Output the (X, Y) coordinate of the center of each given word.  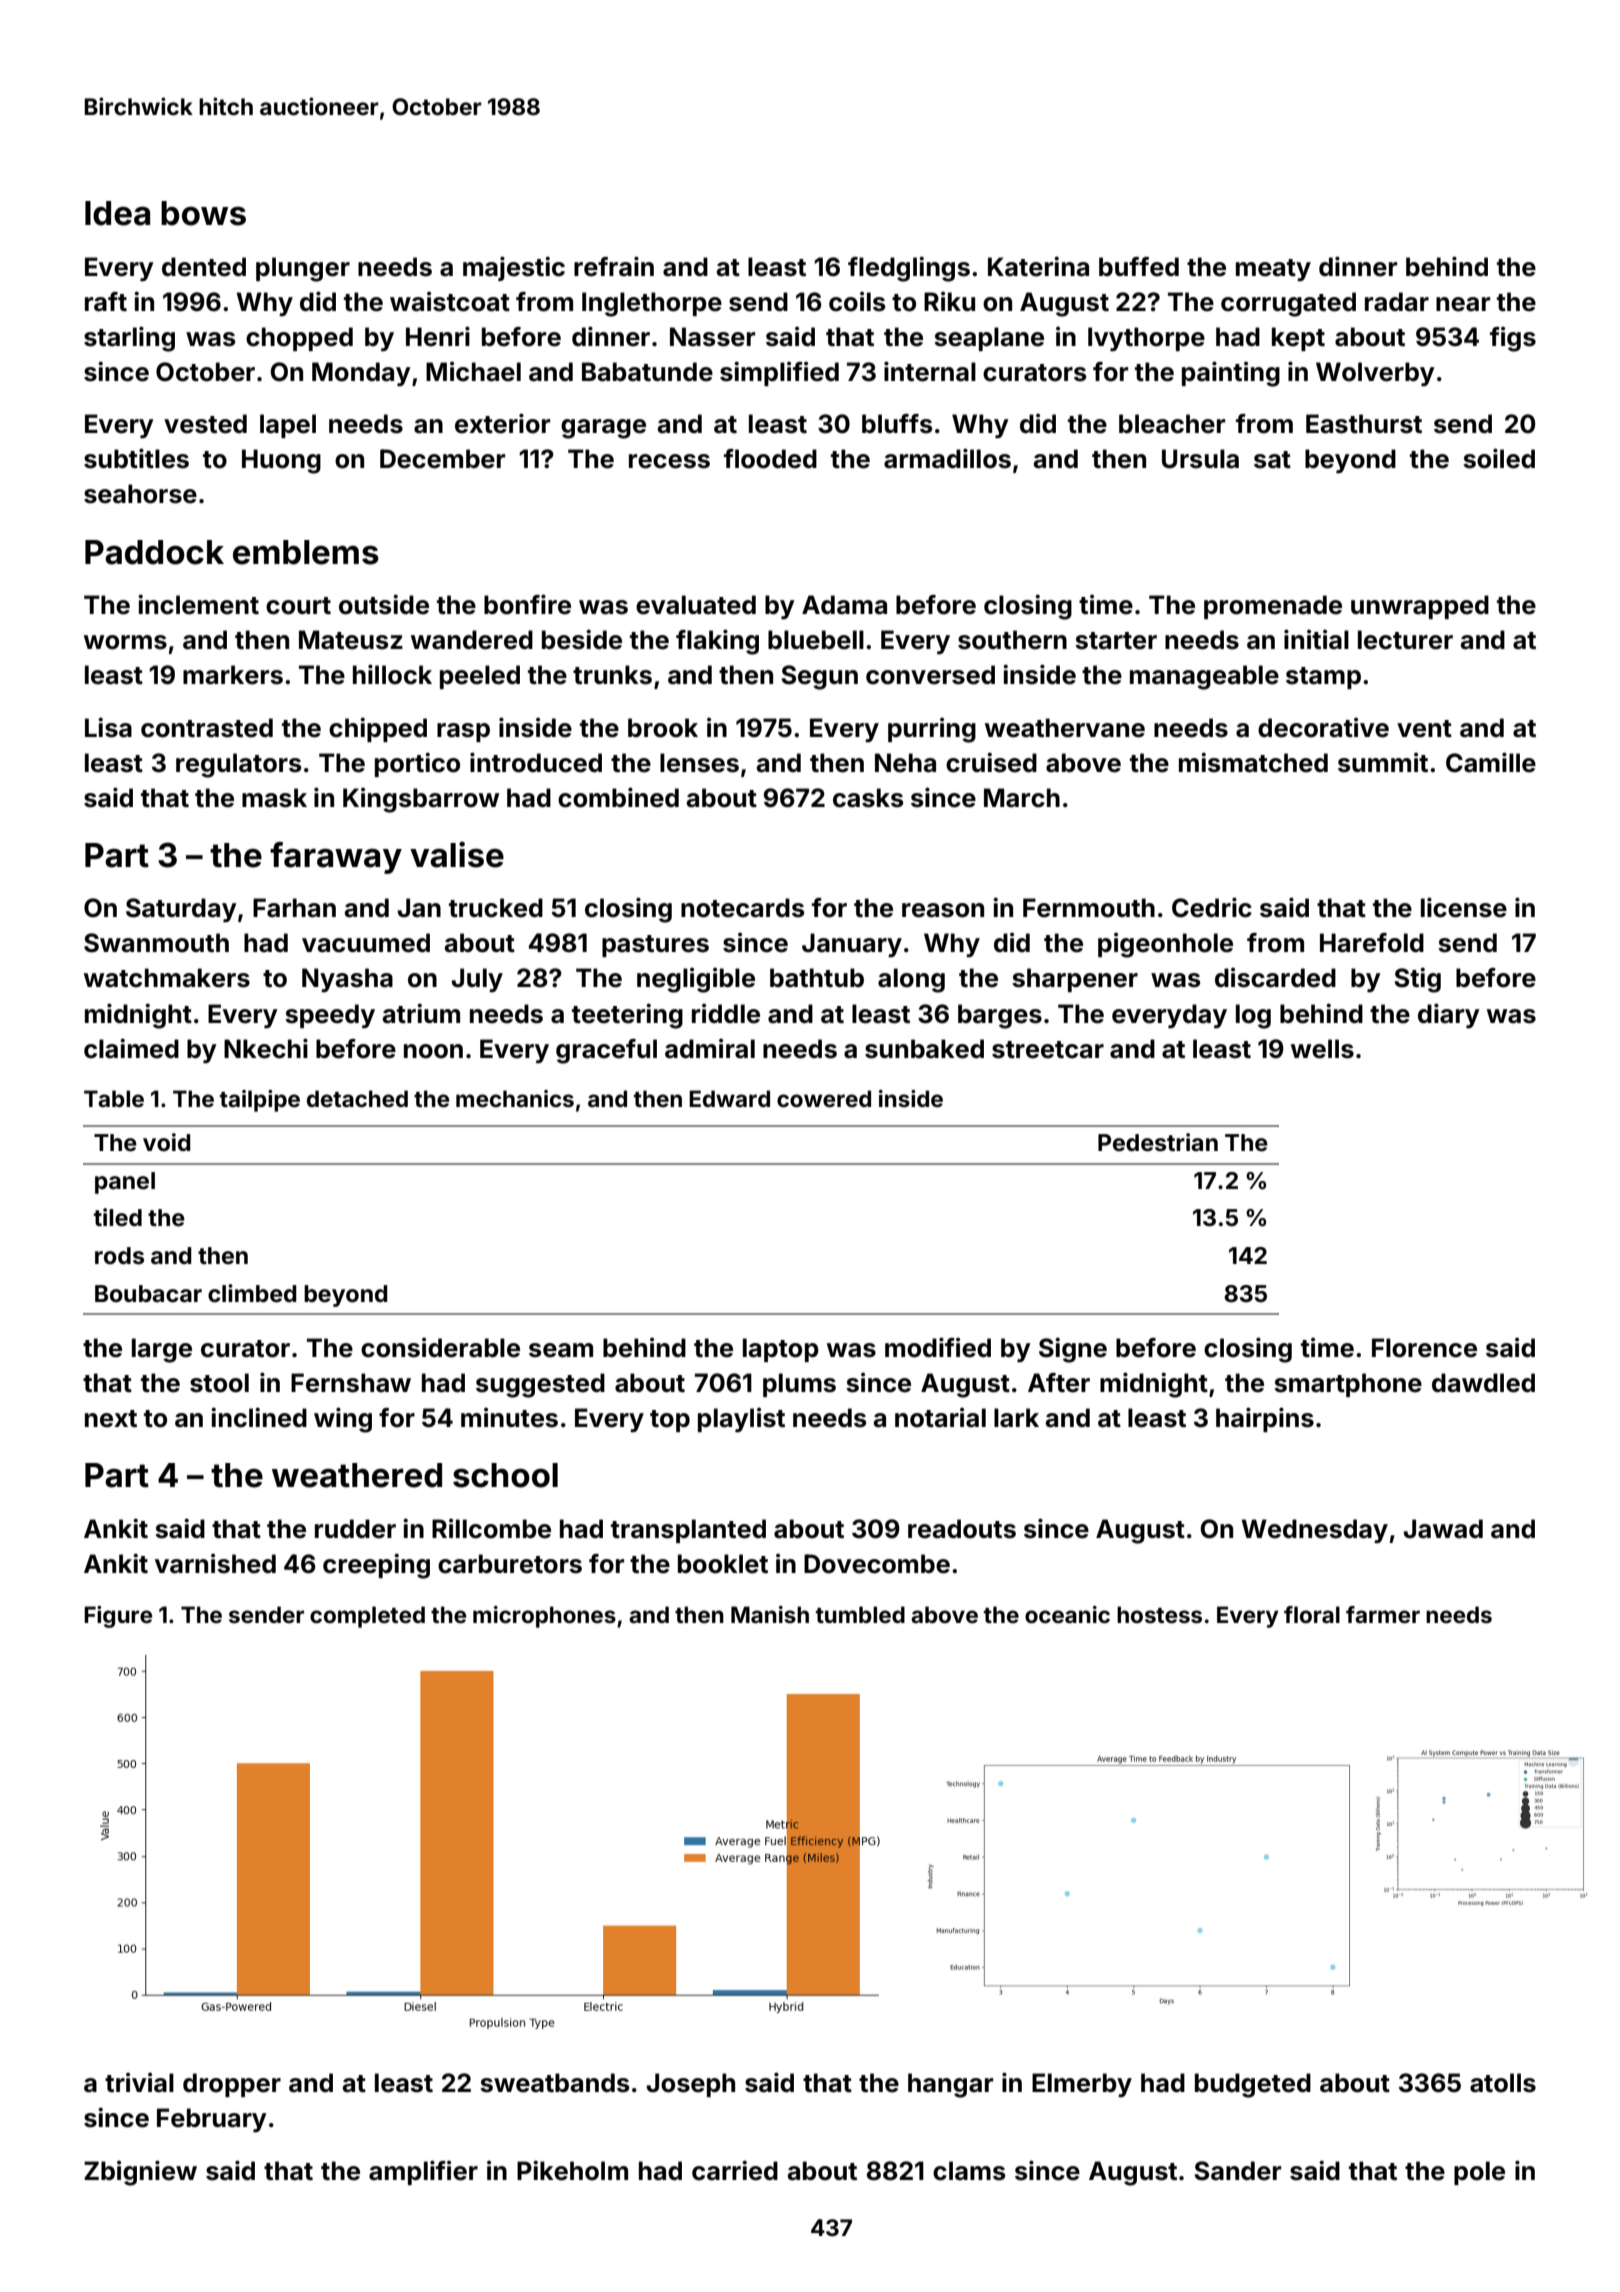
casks (868, 798)
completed (367, 1617)
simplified (779, 373)
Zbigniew (140, 2173)
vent (1424, 729)
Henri (438, 336)
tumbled (860, 1614)
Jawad (1443, 1529)
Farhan (294, 908)
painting (1231, 374)
